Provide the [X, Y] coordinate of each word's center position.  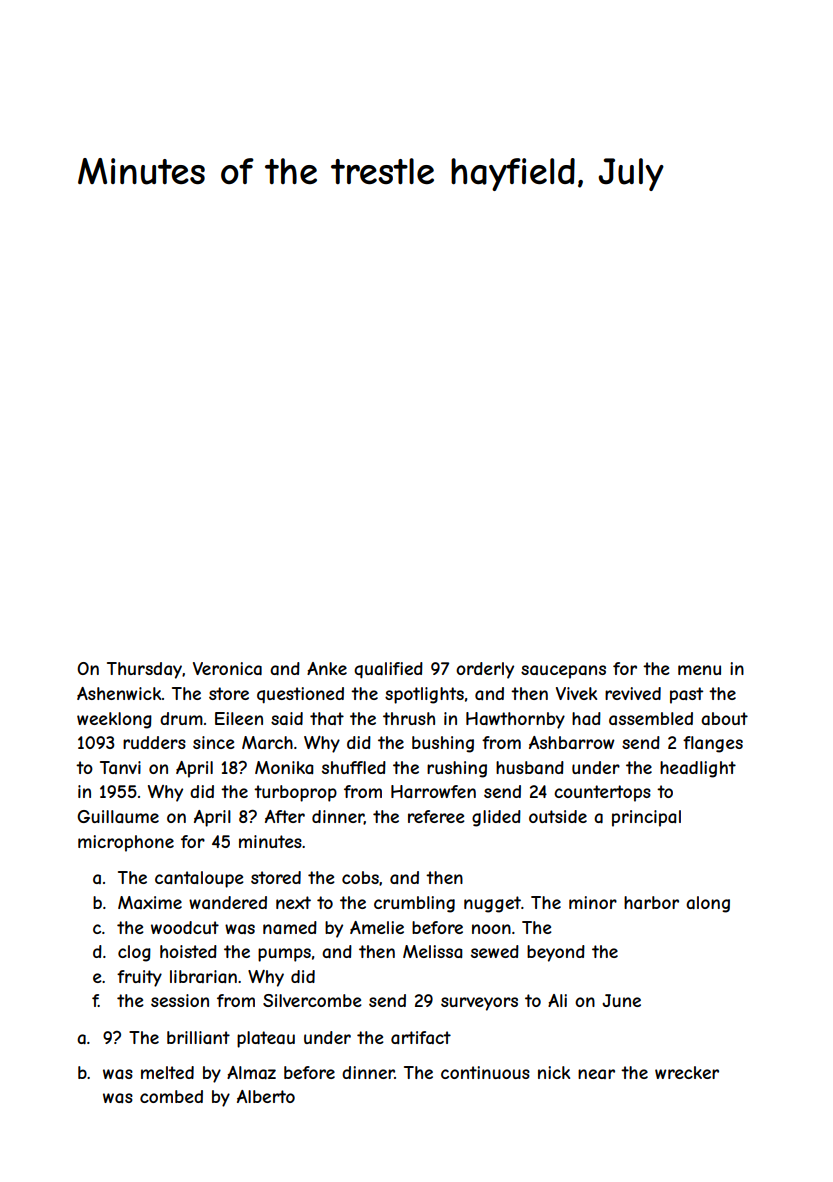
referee [436, 816]
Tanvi [120, 767]
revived [633, 693]
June [621, 1000]
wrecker [687, 1072]
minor [593, 902]
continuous [485, 1072]
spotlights [424, 695]
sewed [495, 951]
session [180, 1000]
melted [167, 1072]
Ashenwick [119, 693]
